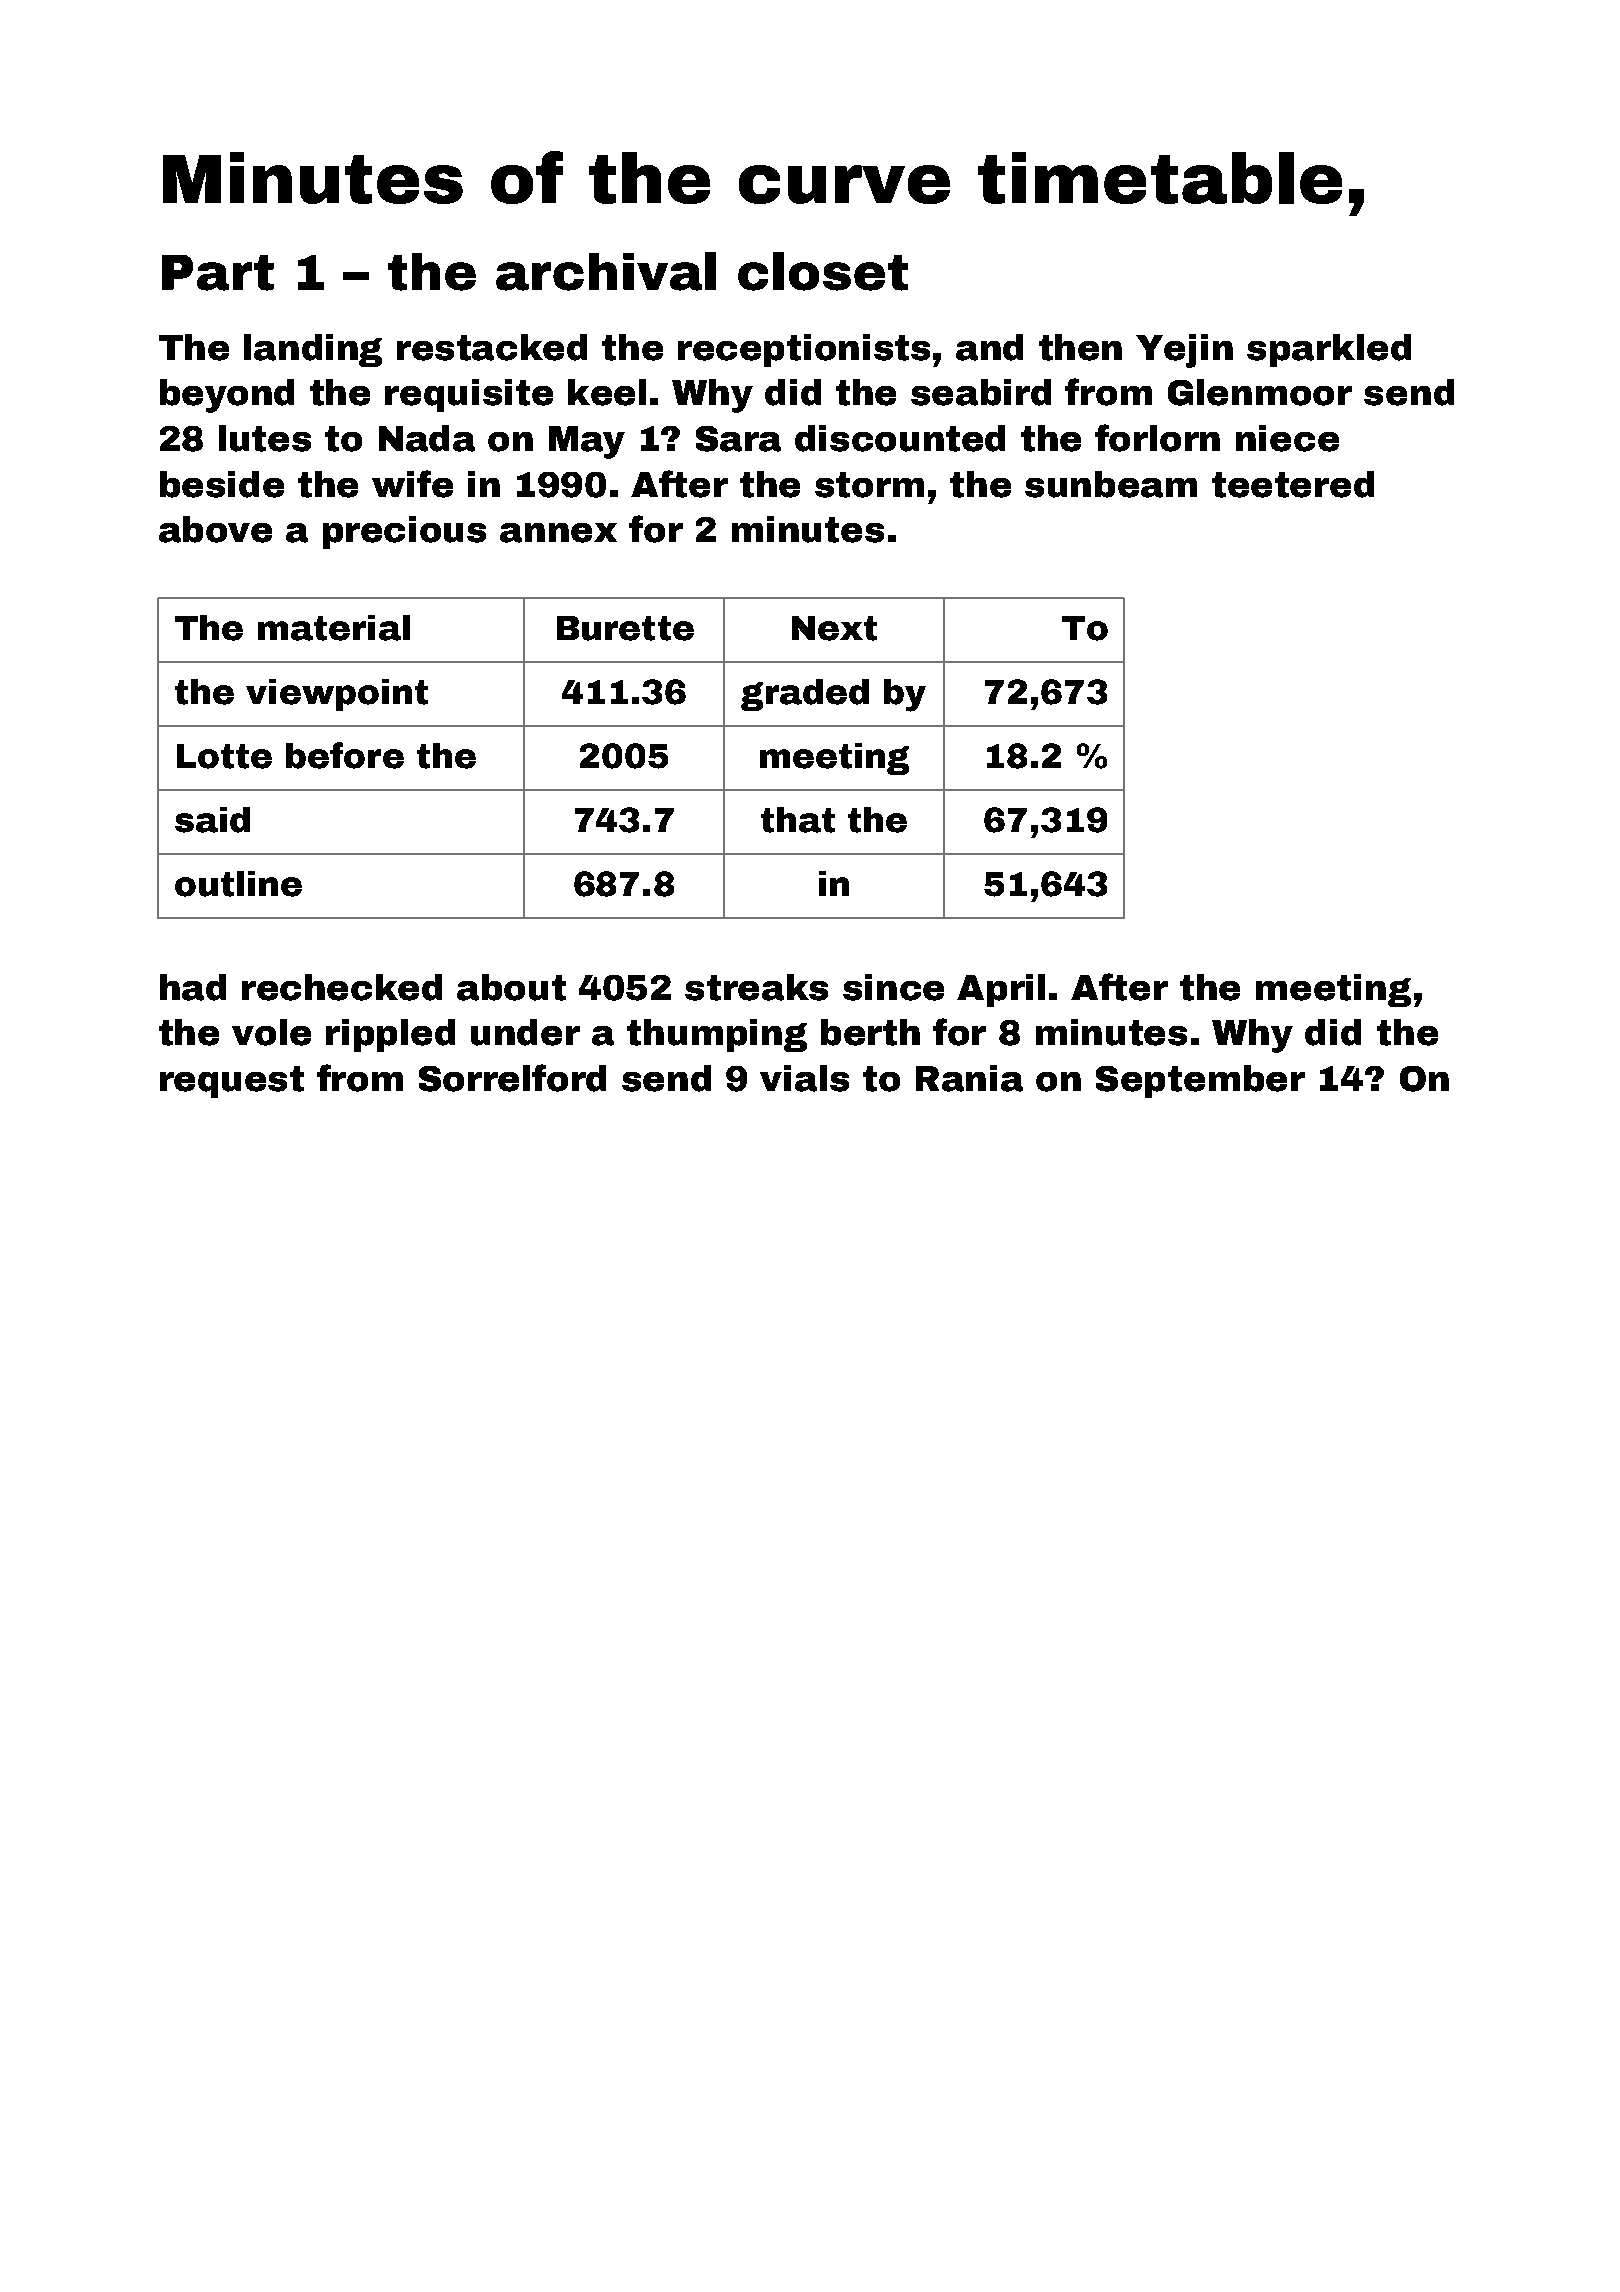  I want to click on archival, so click(606, 271).
